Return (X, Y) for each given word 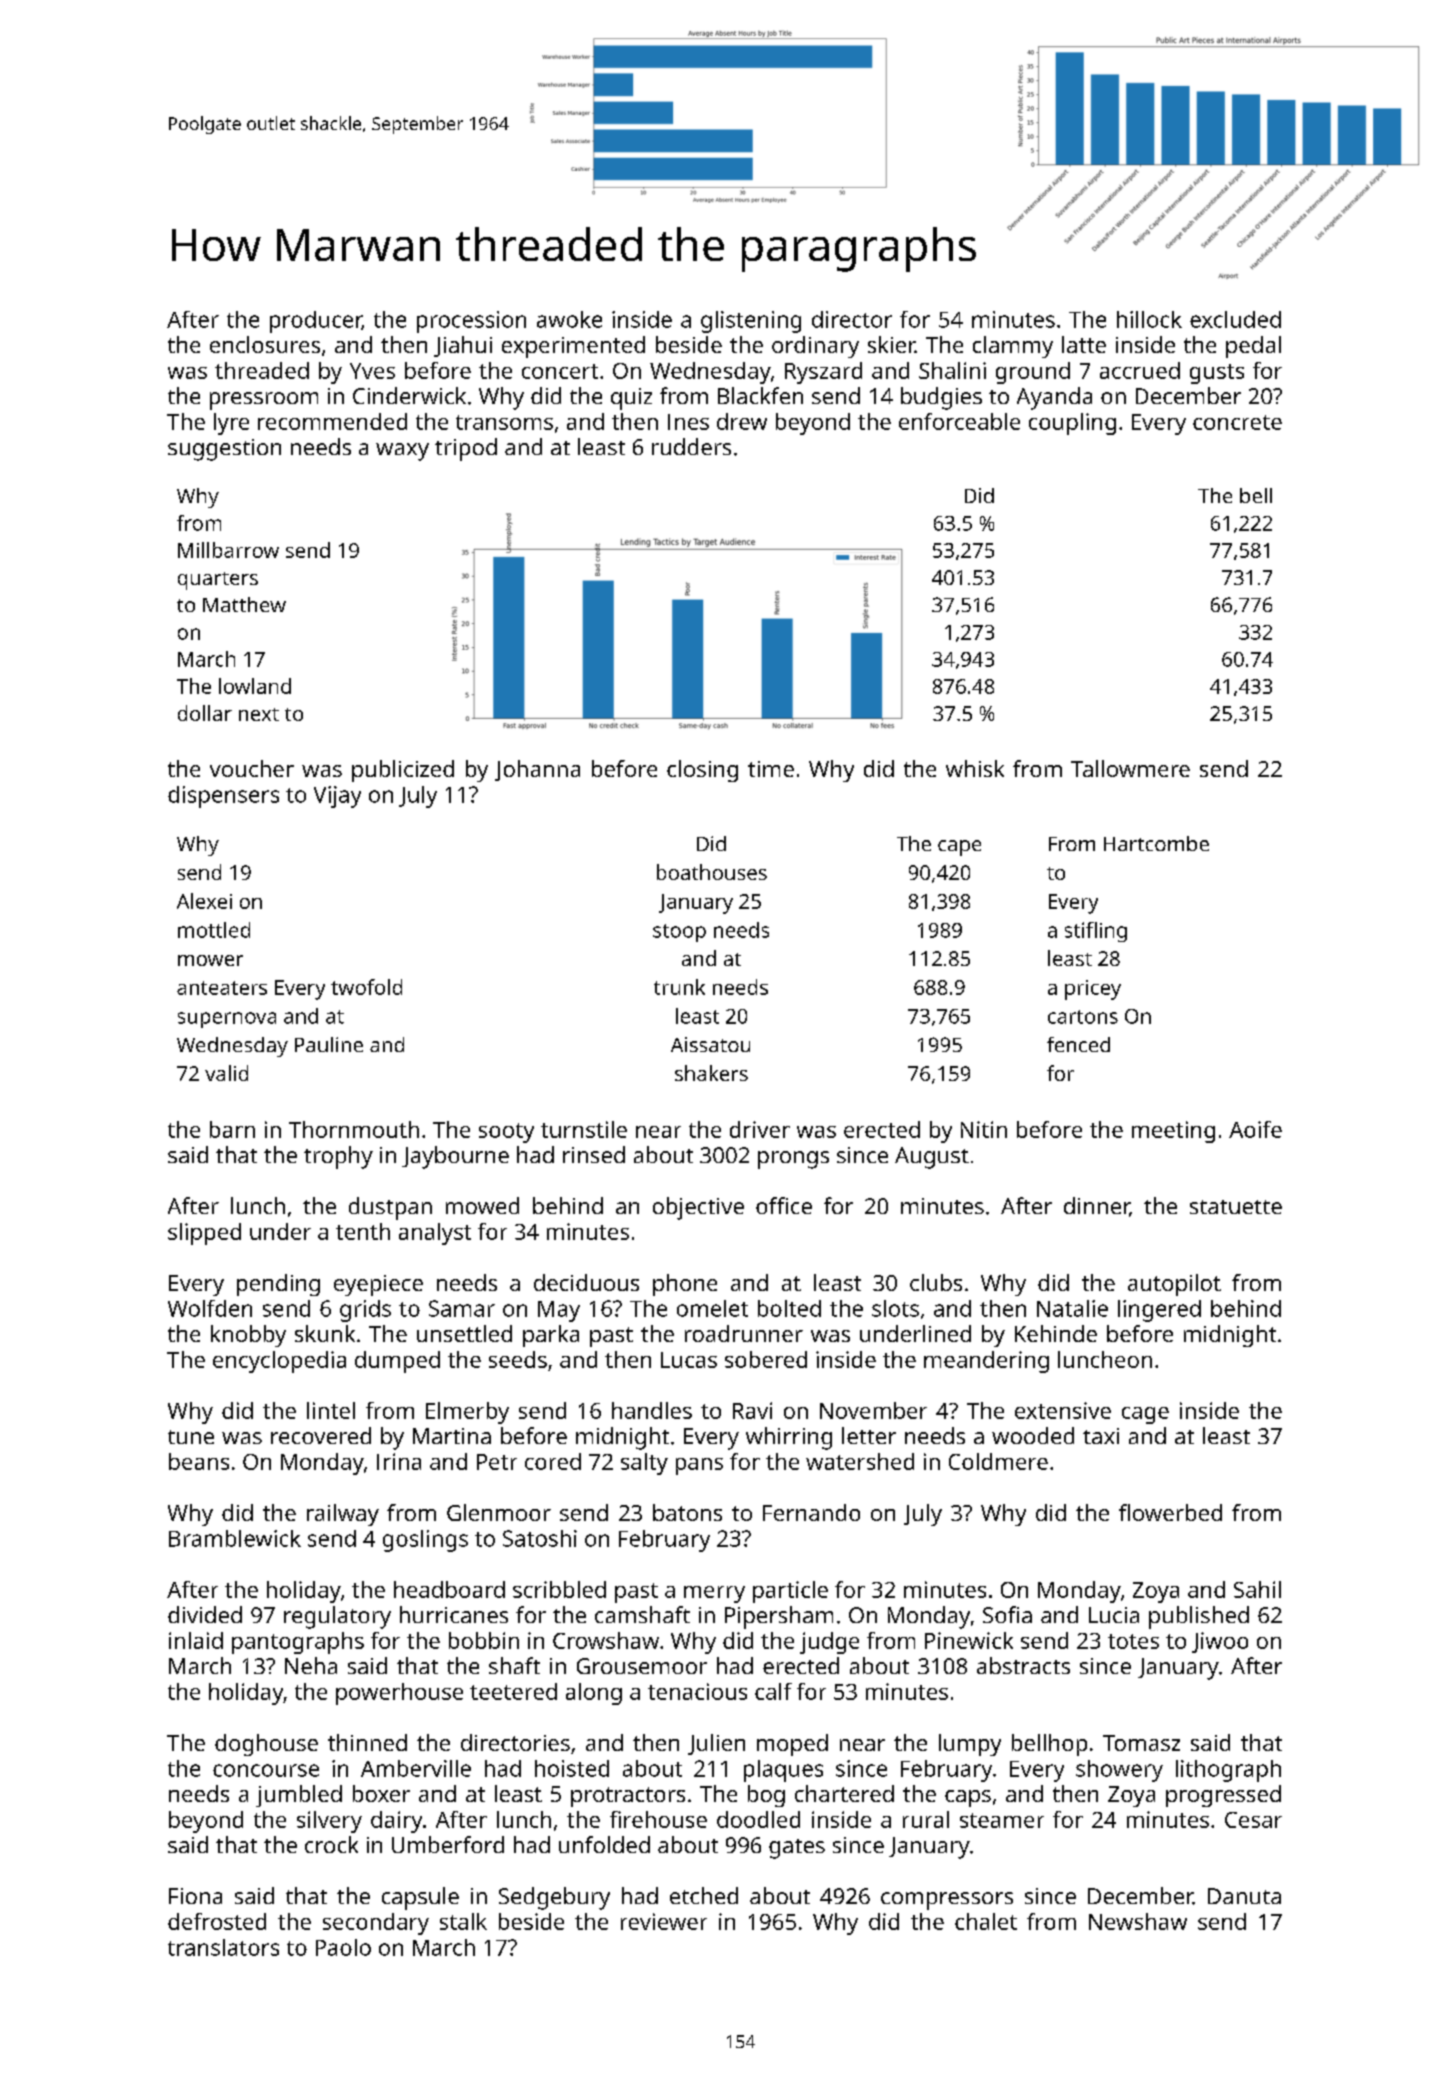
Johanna (537, 770)
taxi (1101, 1436)
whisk (975, 768)
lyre (231, 424)
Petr (497, 1462)
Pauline (329, 1044)
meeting (1173, 1132)
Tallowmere (1130, 768)
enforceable (959, 421)
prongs (793, 1160)
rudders (691, 446)
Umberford (448, 1844)
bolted (789, 1308)
